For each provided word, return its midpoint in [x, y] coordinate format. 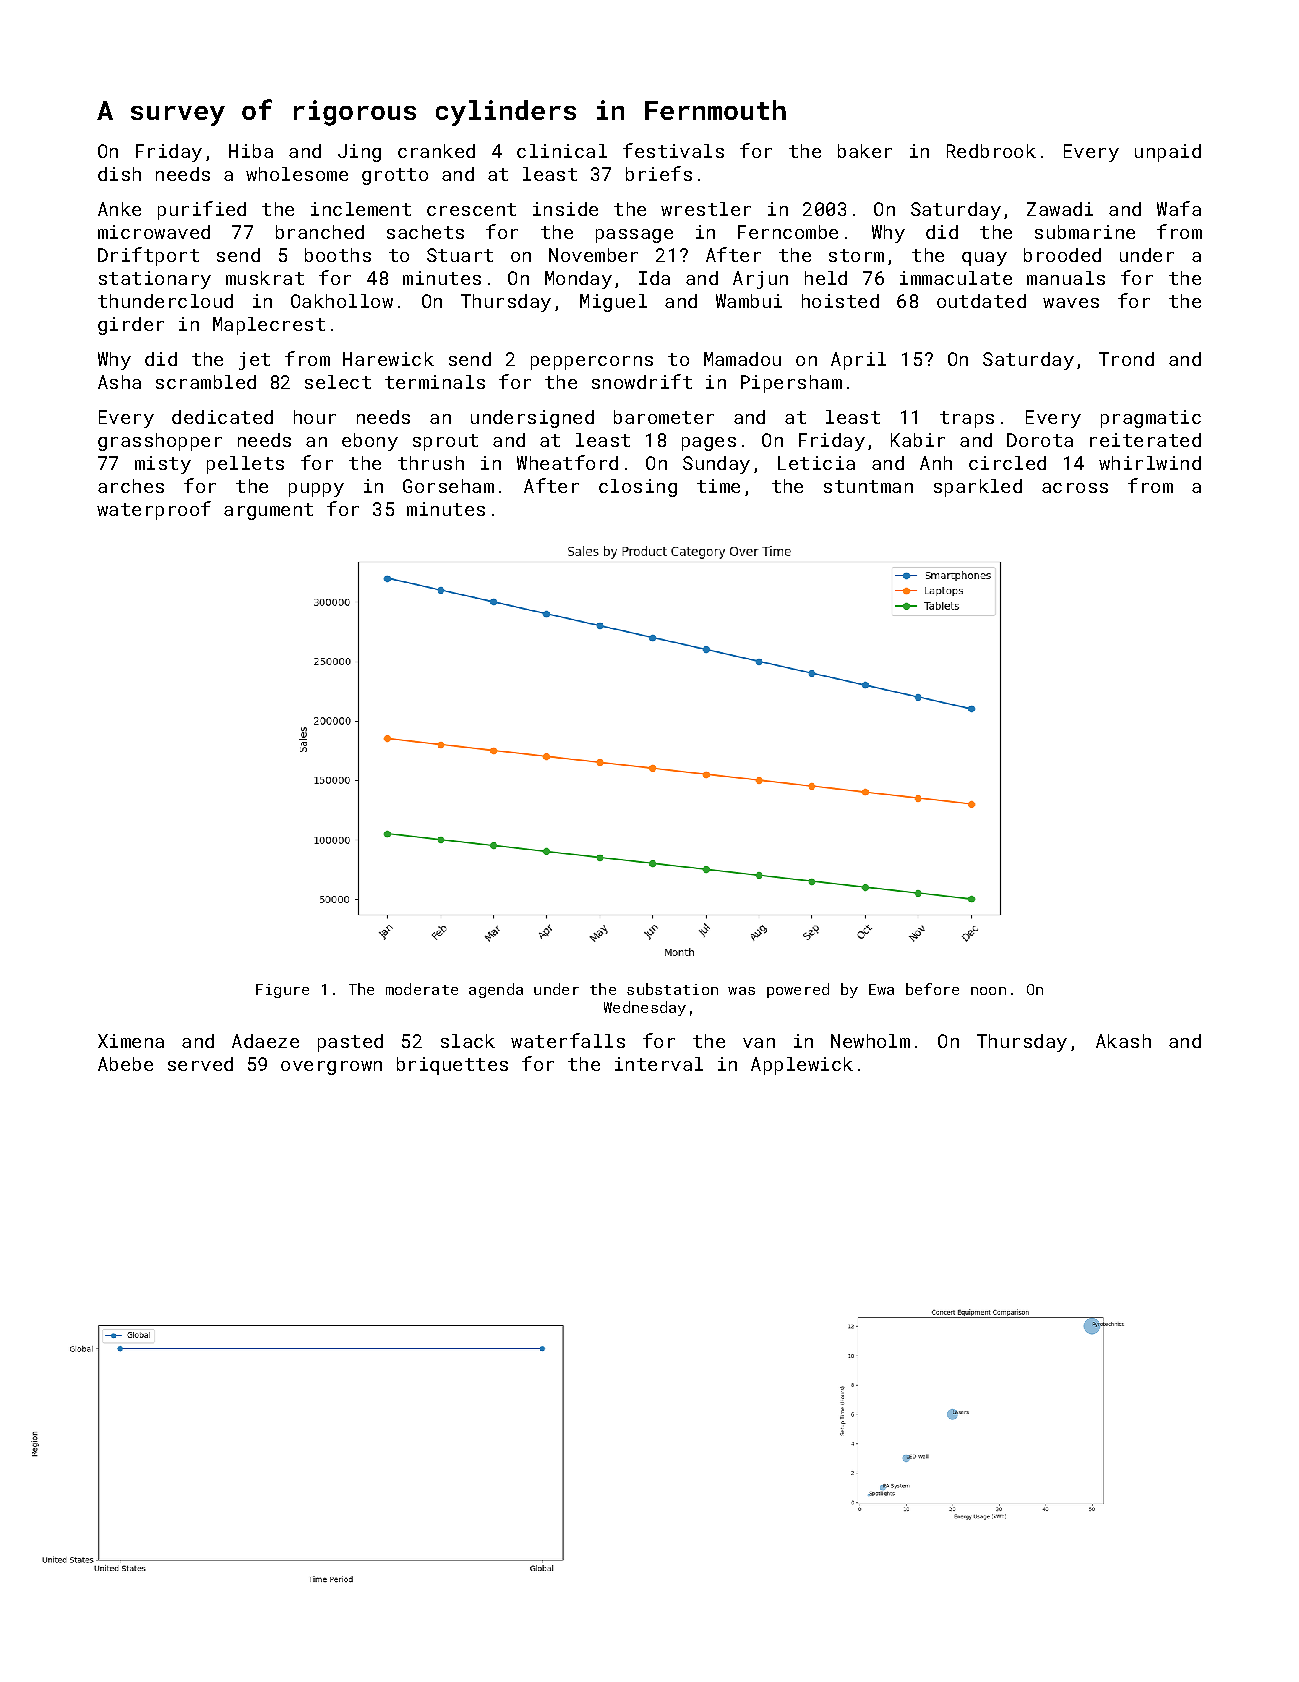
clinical [562, 151]
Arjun [760, 280]
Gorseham [448, 486]
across [1075, 488]
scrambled [206, 382]
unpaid [1168, 153]
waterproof [154, 510]
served [200, 1064]
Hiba [251, 151]
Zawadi [1060, 209]
